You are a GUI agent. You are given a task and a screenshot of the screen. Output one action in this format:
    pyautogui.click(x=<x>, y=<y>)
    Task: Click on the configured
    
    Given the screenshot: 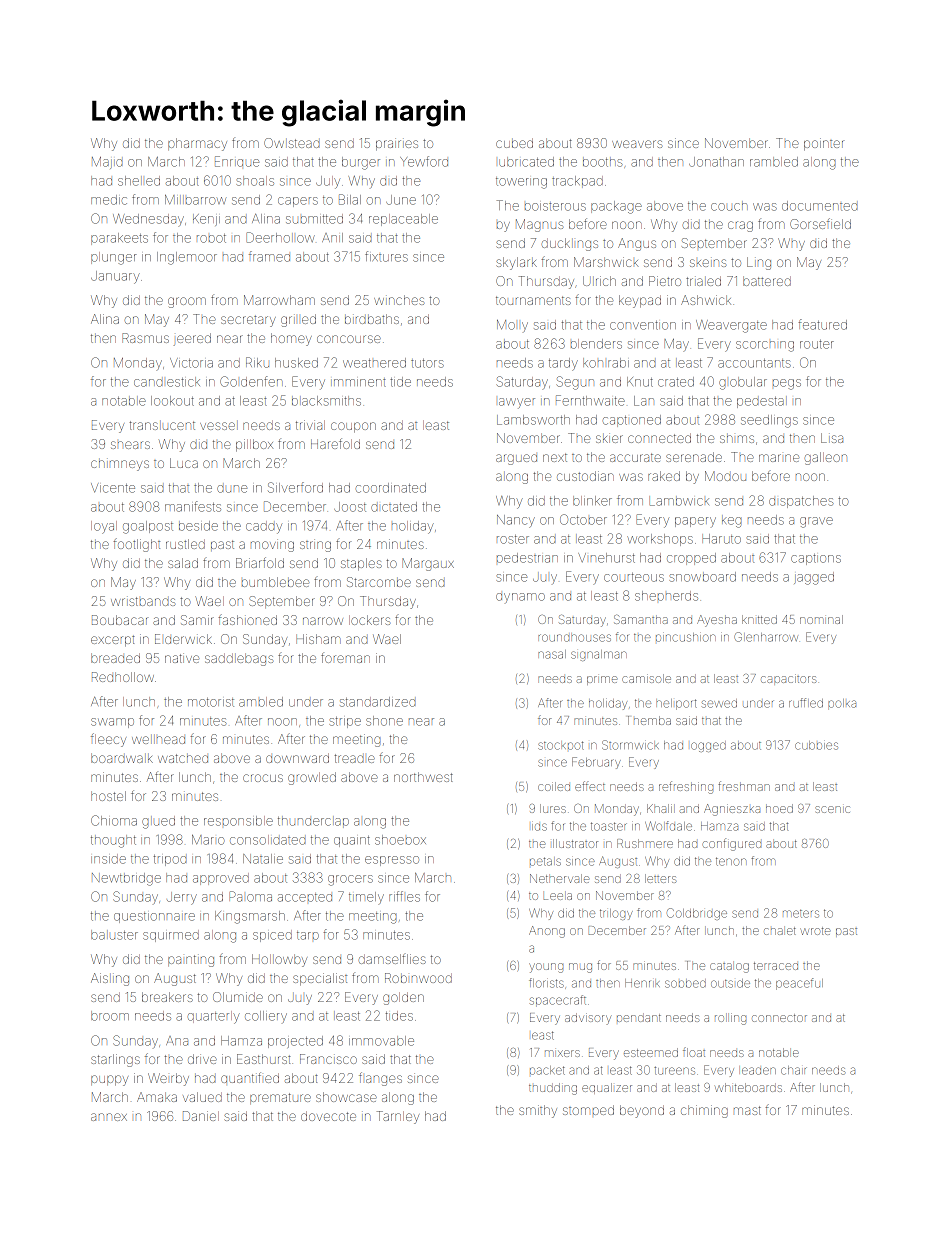 What is the action you would take?
    pyautogui.click(x=731, y=844)
